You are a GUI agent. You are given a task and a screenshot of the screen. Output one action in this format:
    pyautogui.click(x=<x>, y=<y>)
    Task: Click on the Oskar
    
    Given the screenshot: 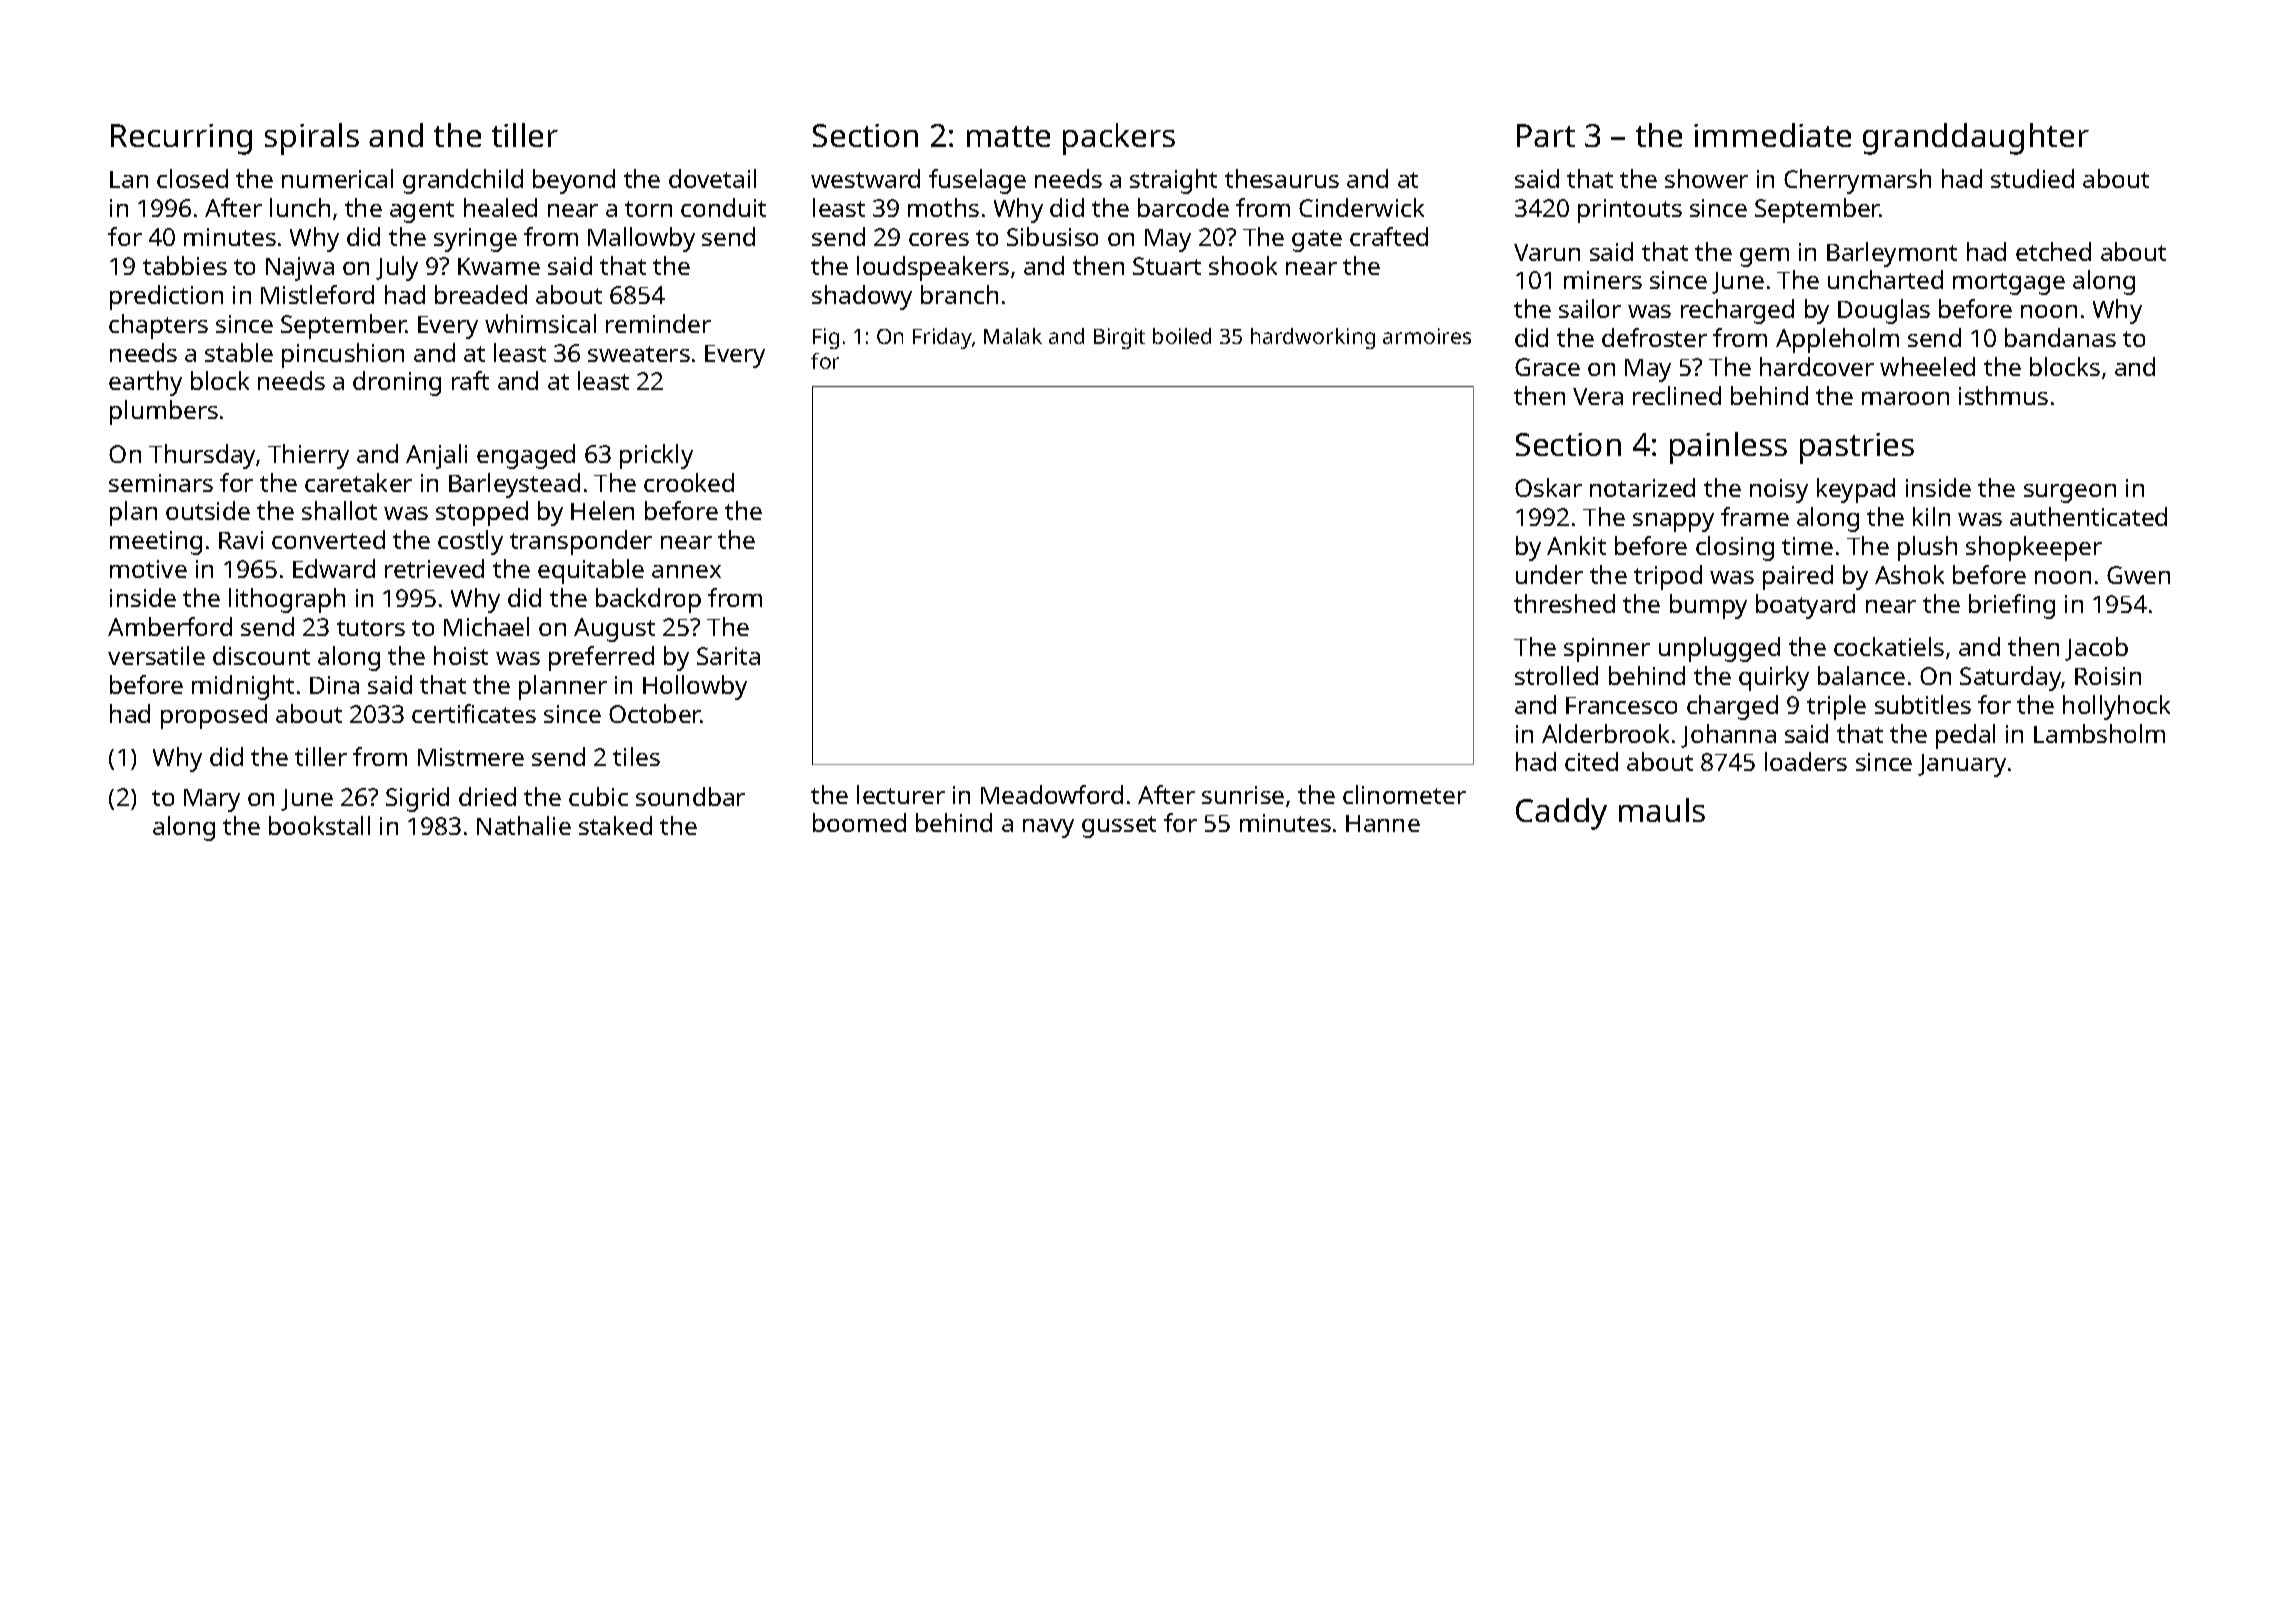 What is the action you would take?
    pyautogui.click(x=1548, y=487)
